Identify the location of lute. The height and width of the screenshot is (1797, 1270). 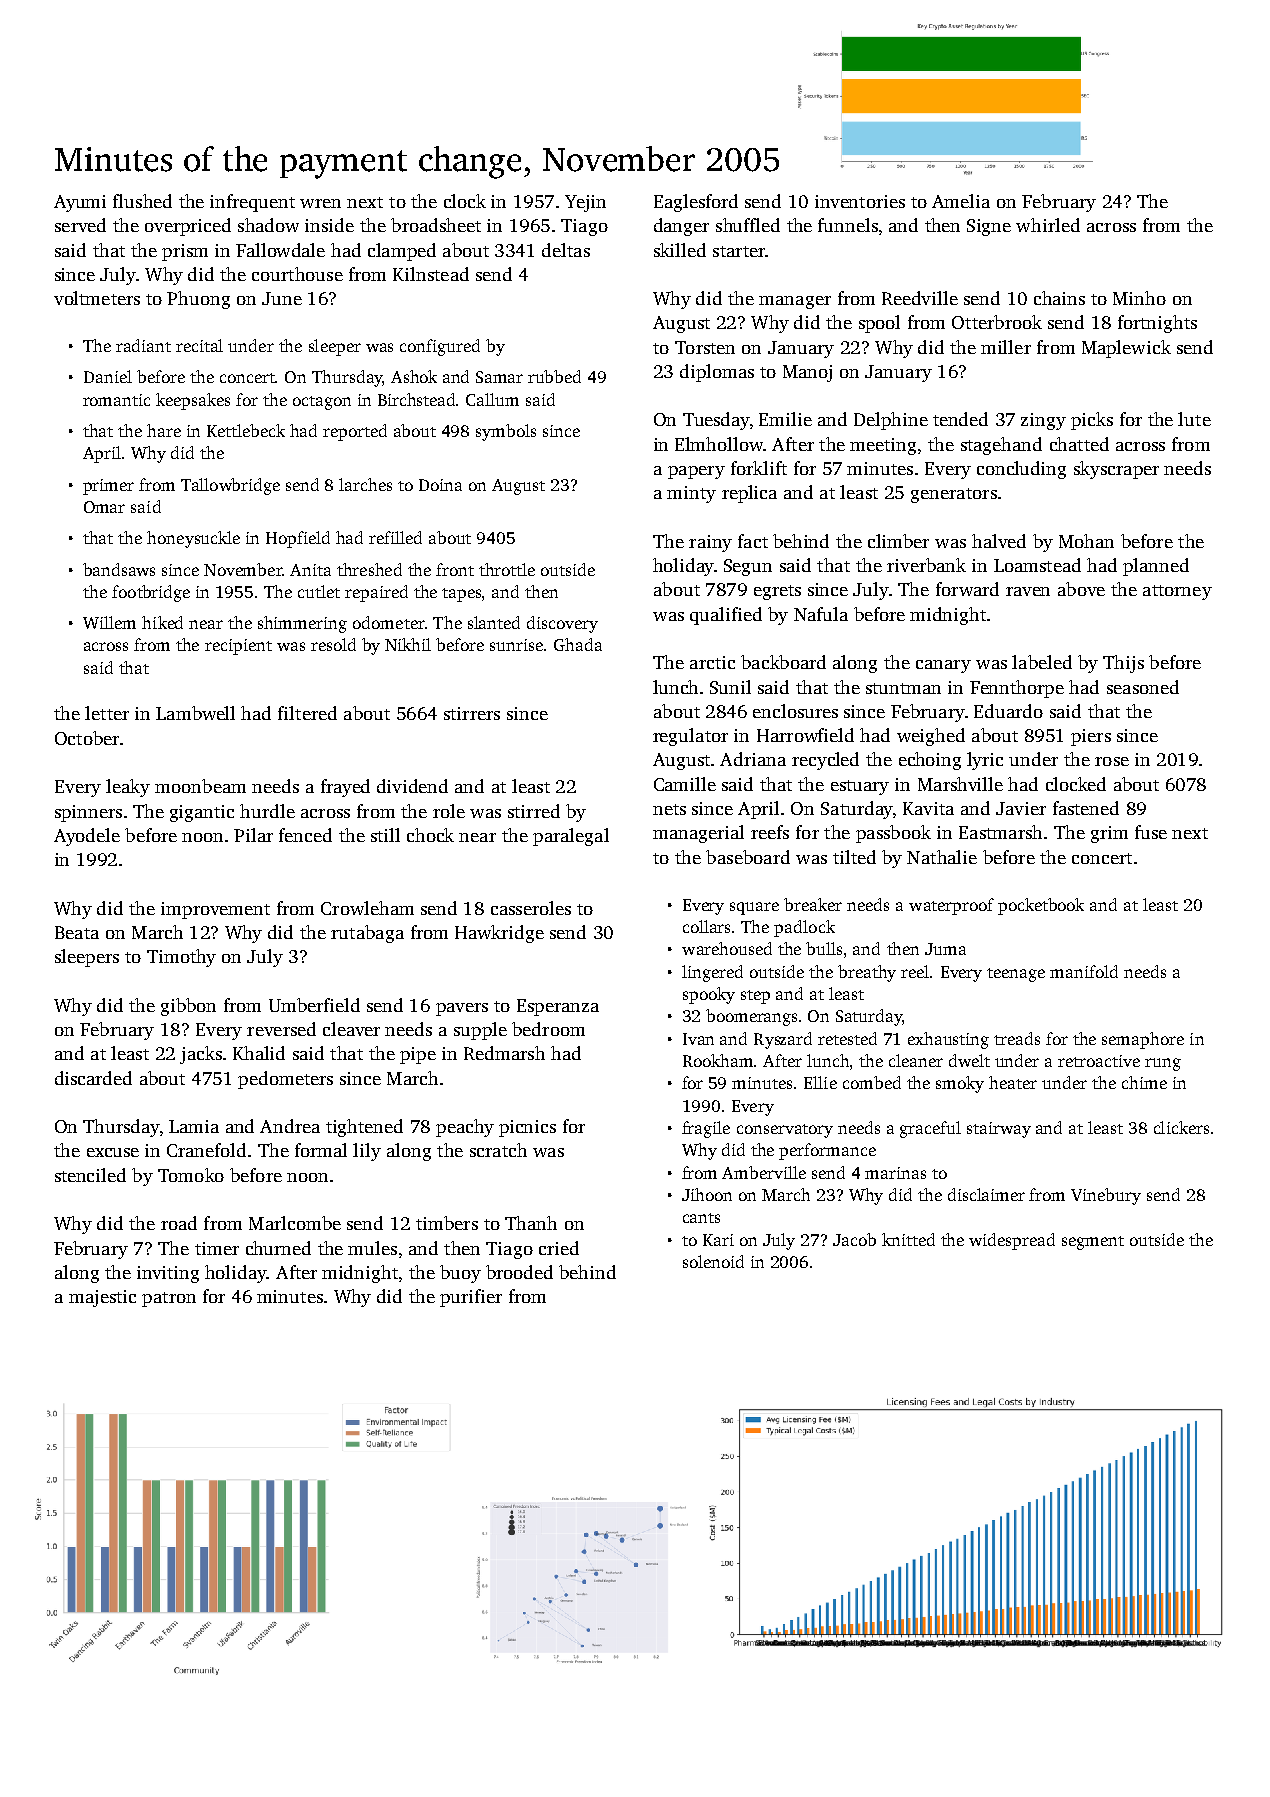
(1194, 419).
